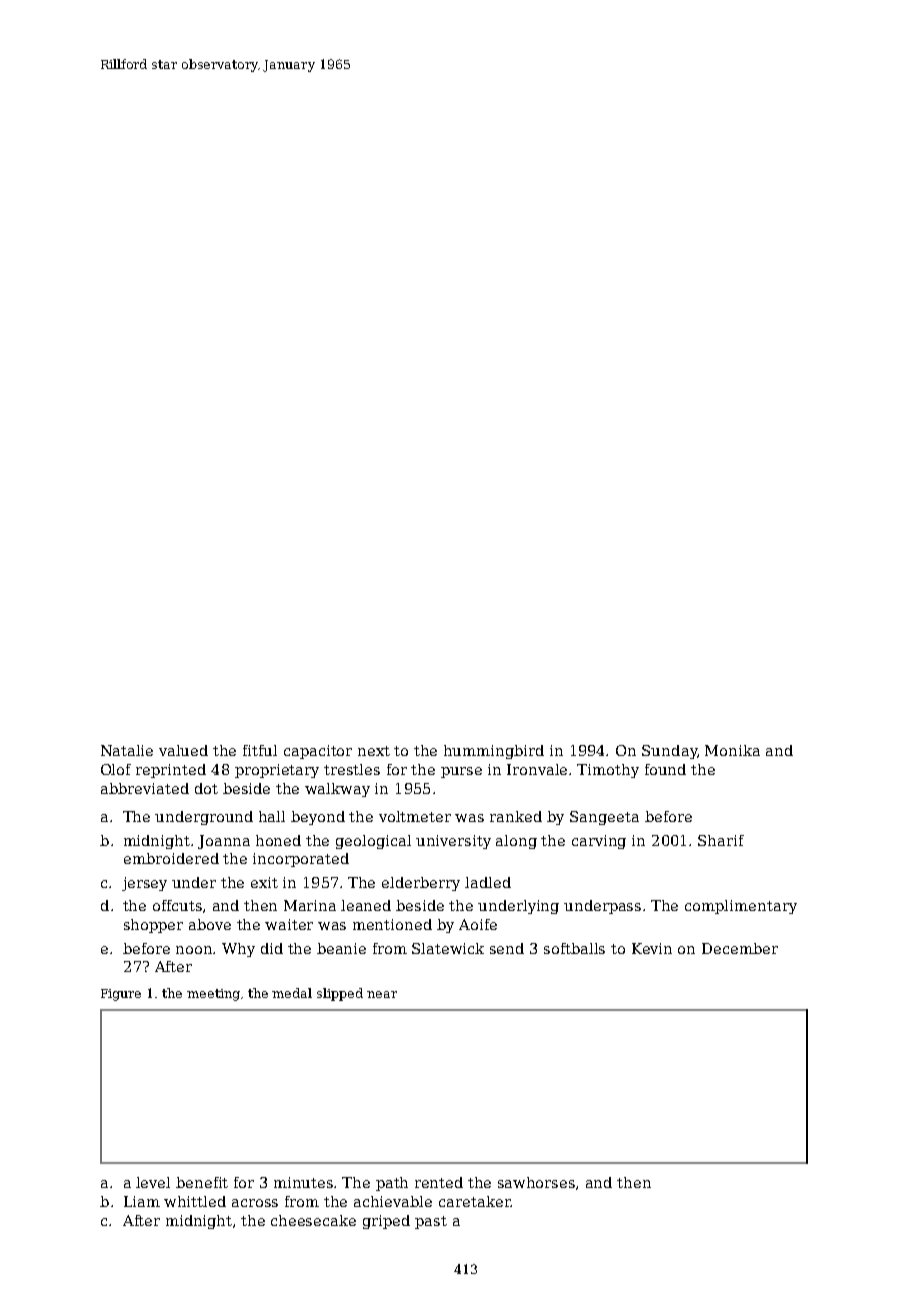 The height and width of the screenshot is (1316, 908). What do you see at coordinates (669, 752) in the screenshot?
I see `Sunday` at bounding box center [669, 752].
